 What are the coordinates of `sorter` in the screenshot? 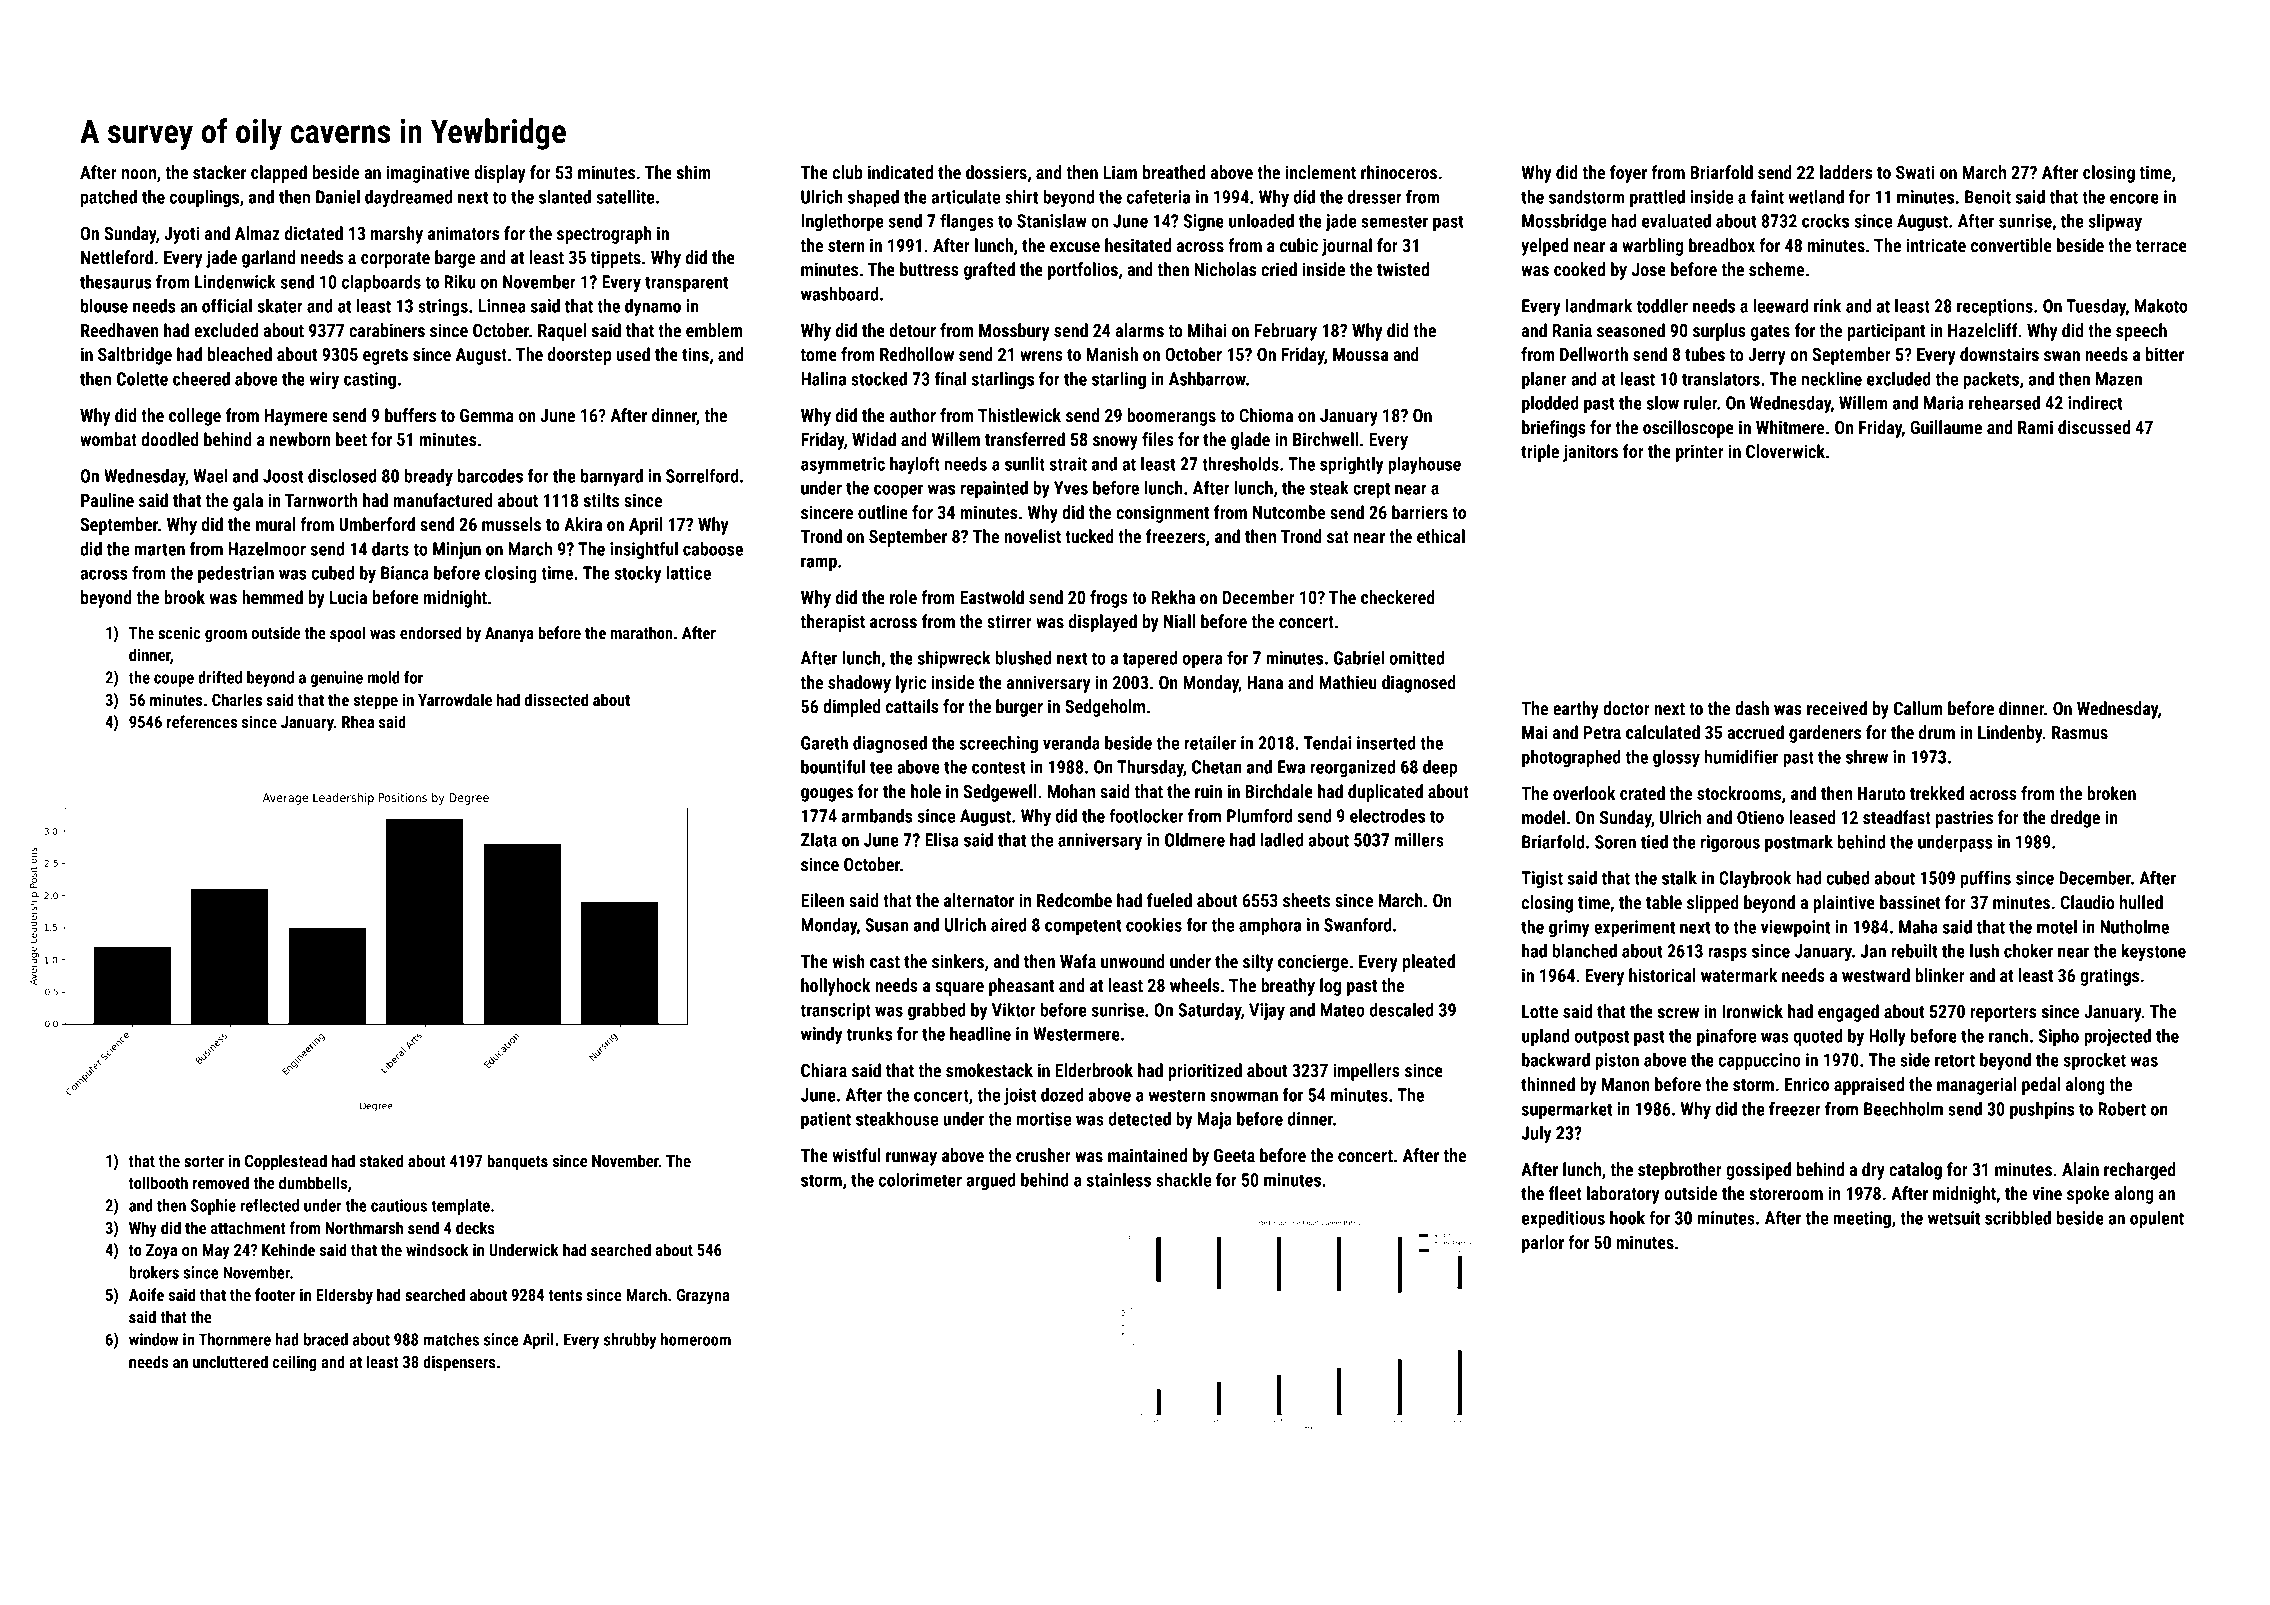 It's located at (204, 1161).
